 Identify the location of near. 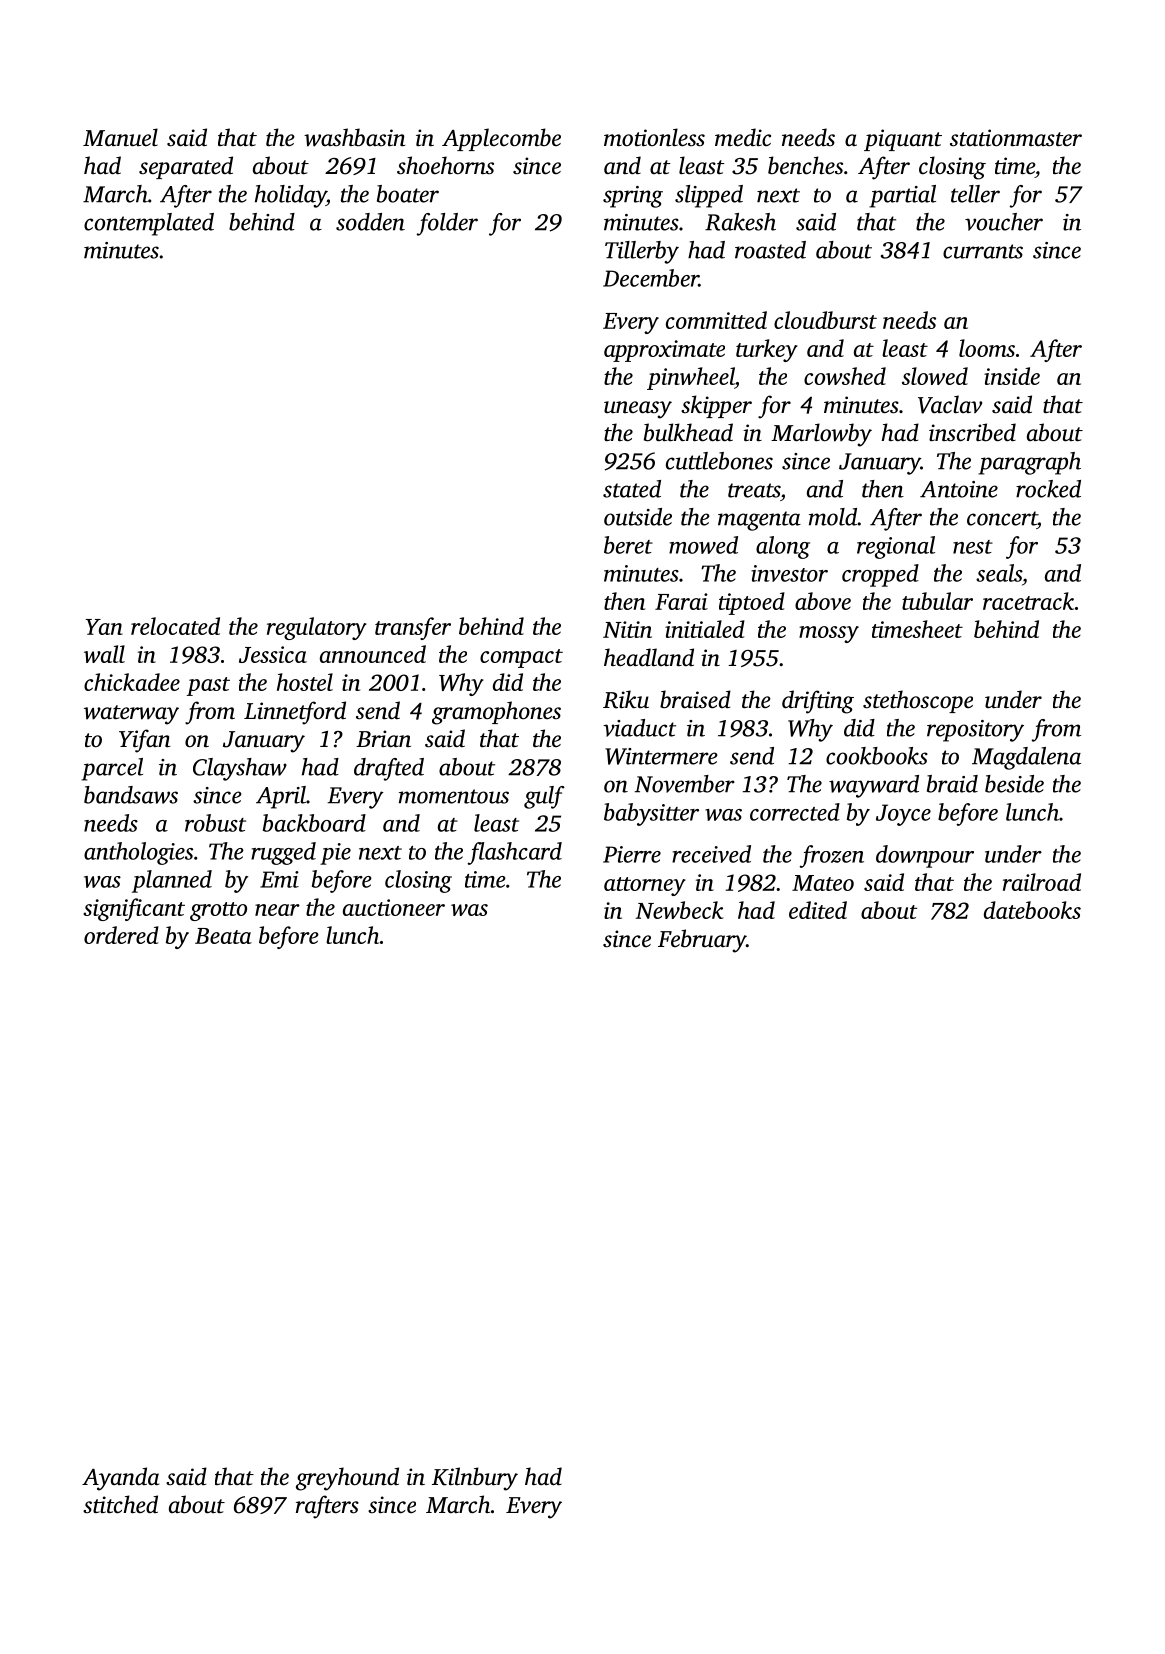
(277, 910).
